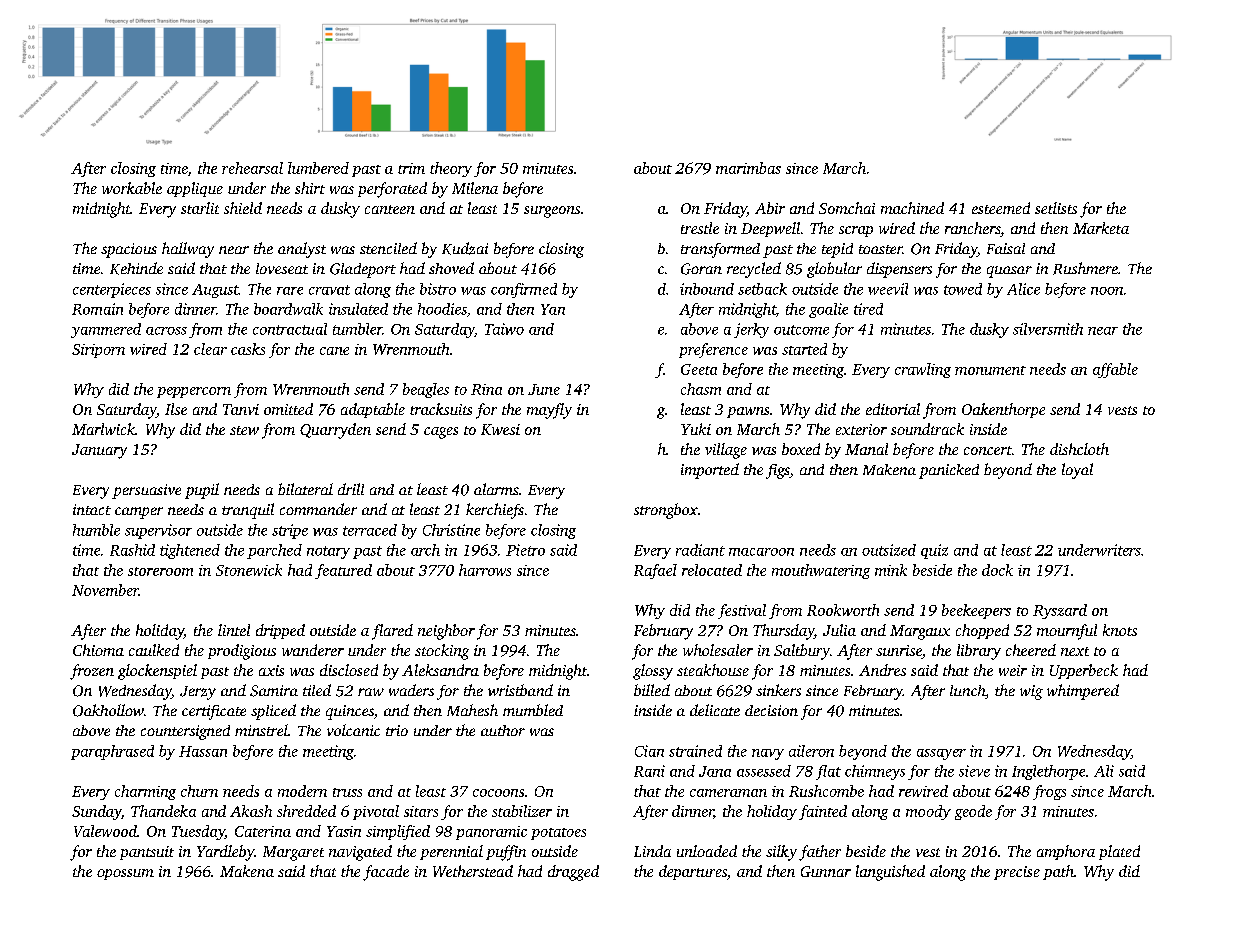  Describe the element at coordinates (949, 471) in the image. I see `panicked` at that location.
